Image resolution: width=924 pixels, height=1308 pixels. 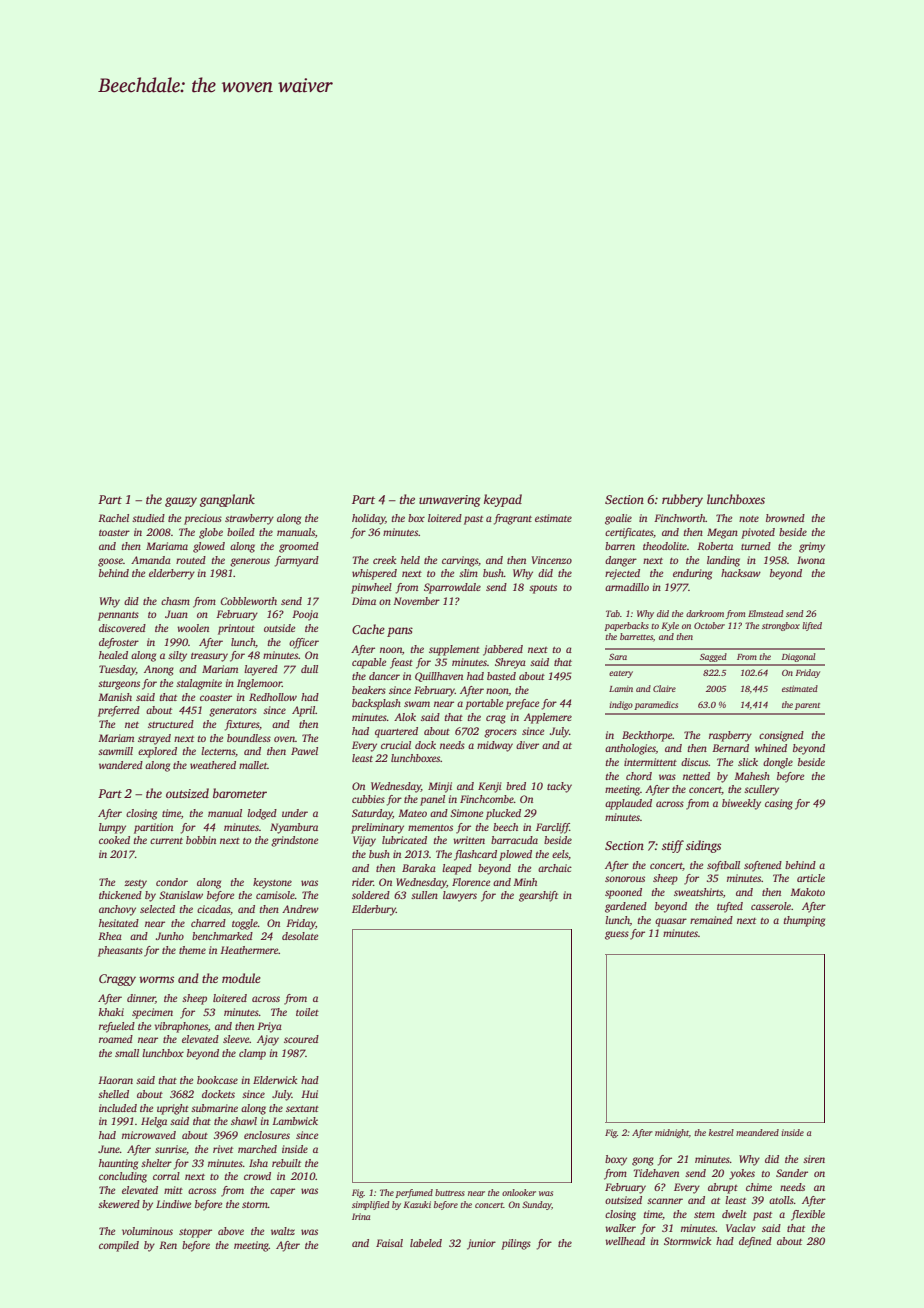 What do you see at coordinates (682, 500) in the page?
I see `rubbery` at bounding box center [682, 500].
